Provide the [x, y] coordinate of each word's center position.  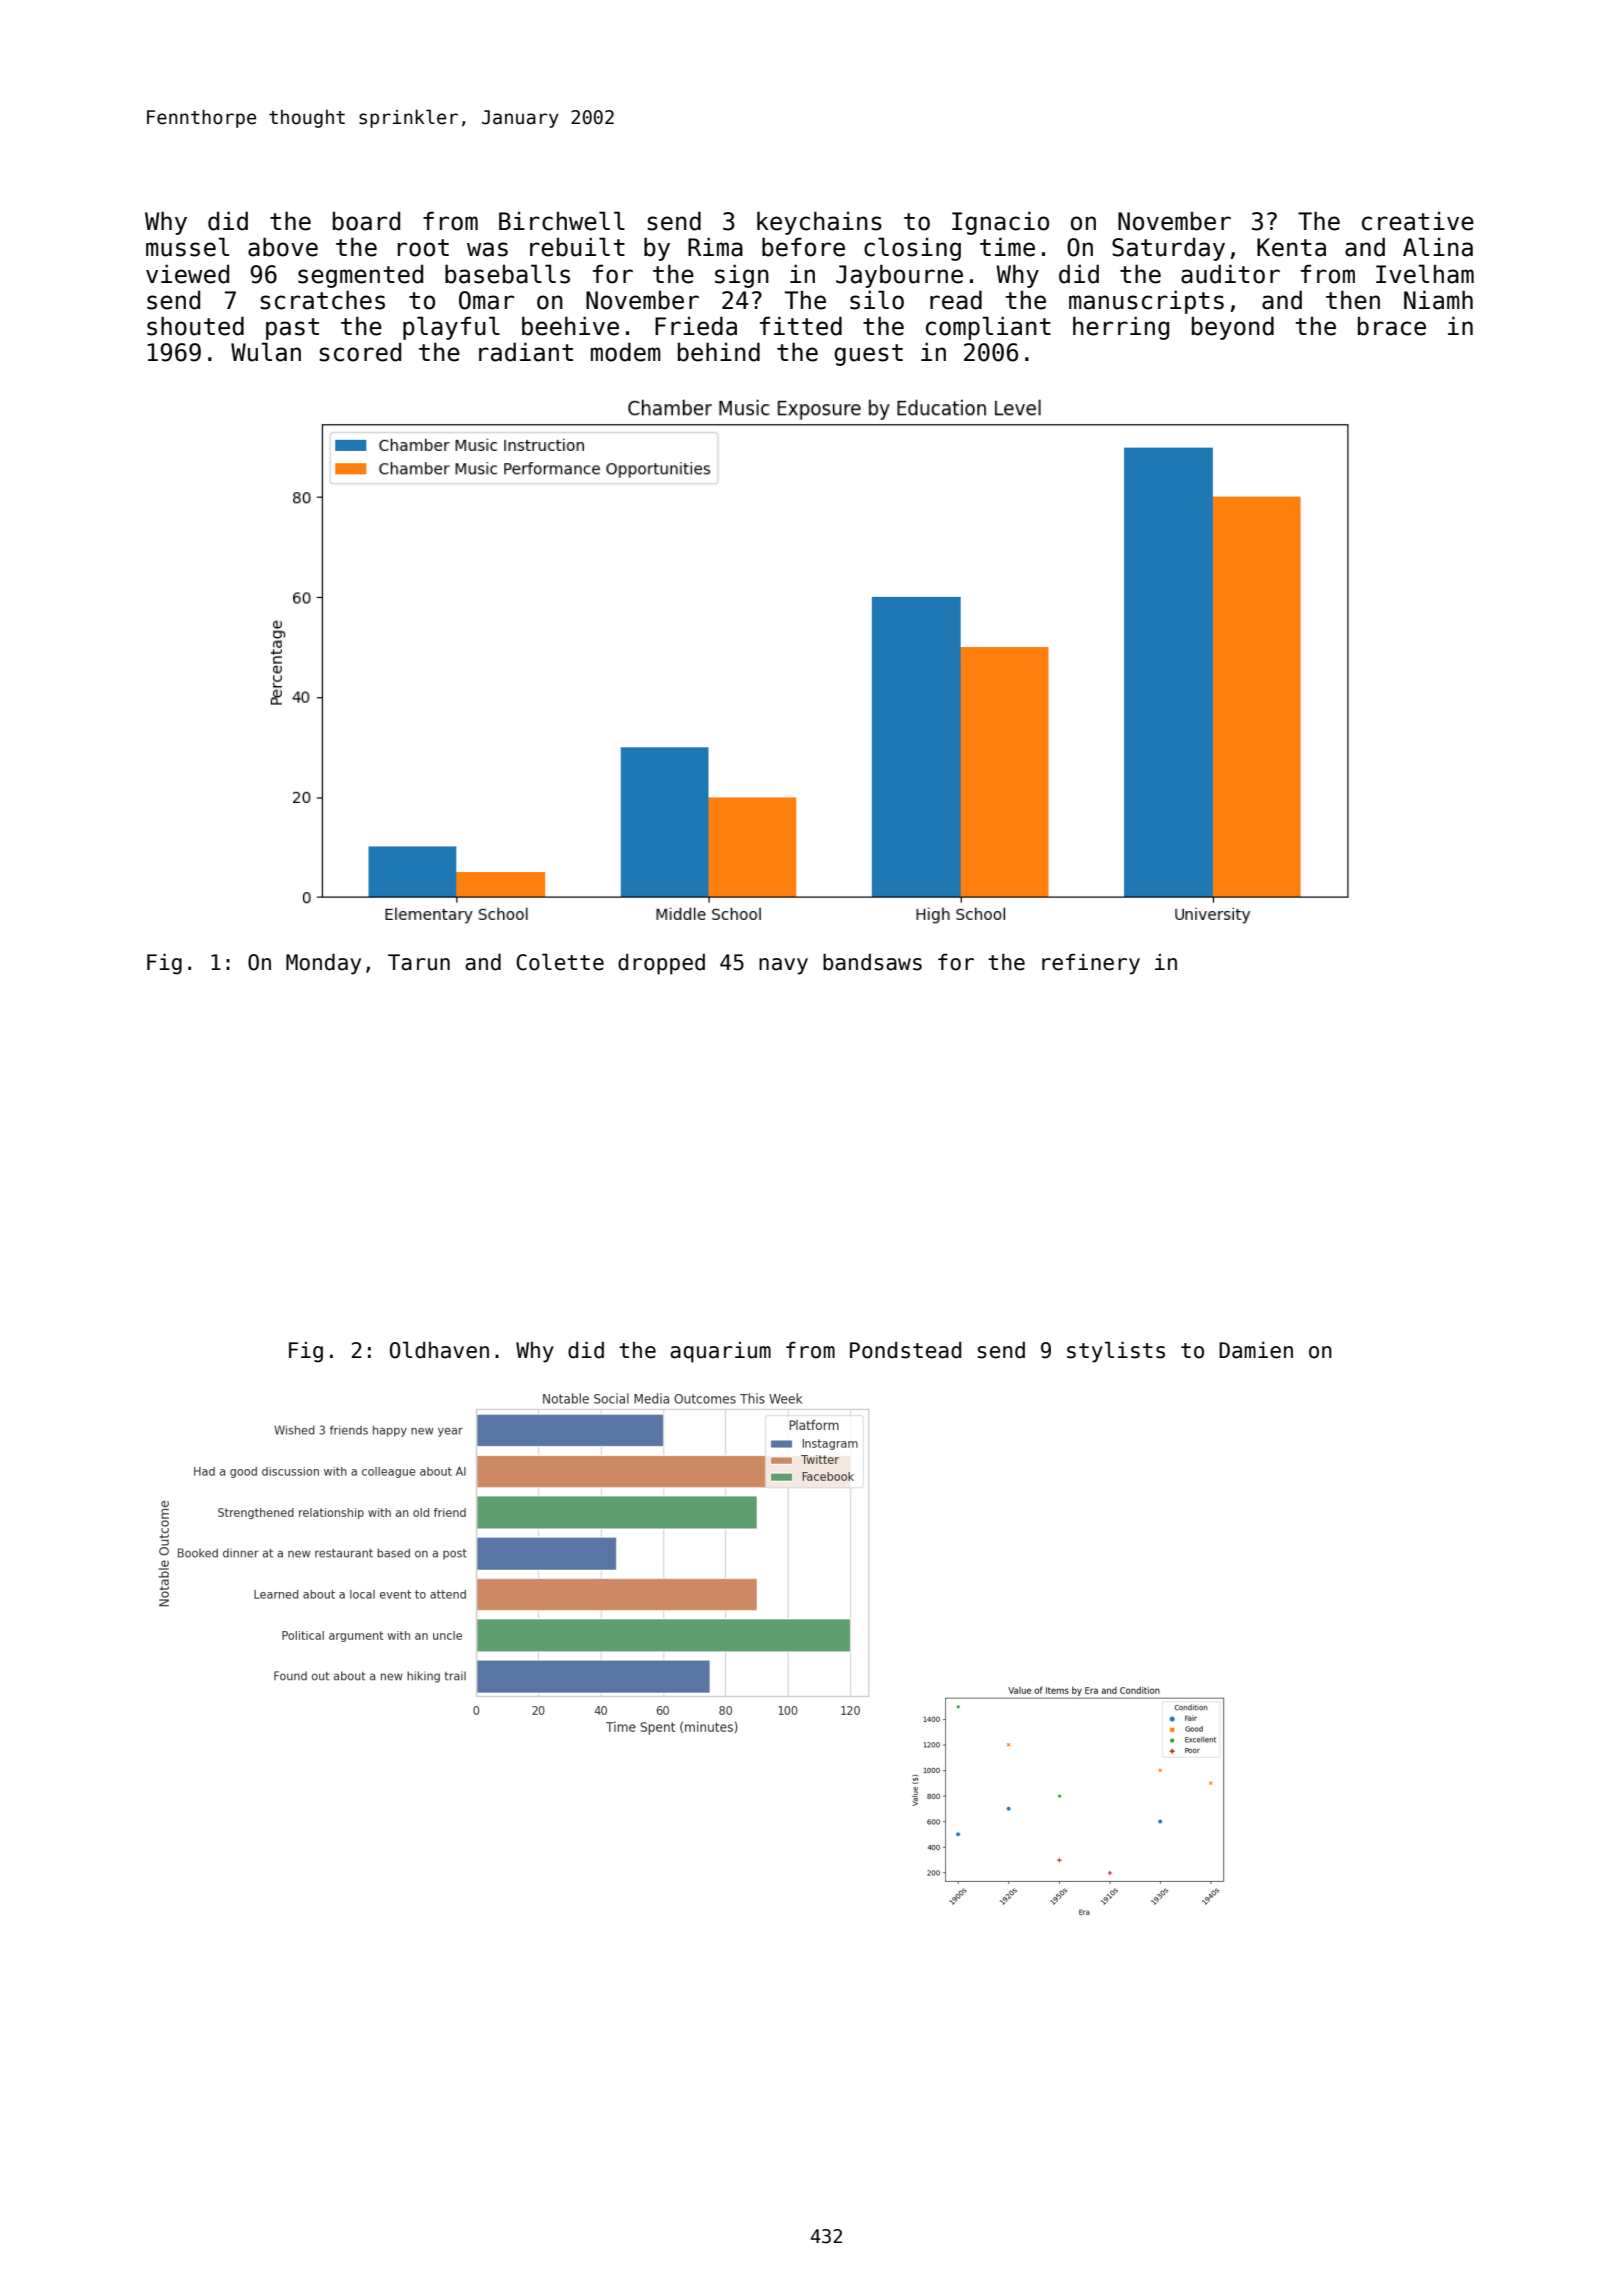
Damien [1256, 1350]
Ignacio [1000, 223]
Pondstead [905, 1350]
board [366, 221]
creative [1418, 221]
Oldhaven [439, 1350]
